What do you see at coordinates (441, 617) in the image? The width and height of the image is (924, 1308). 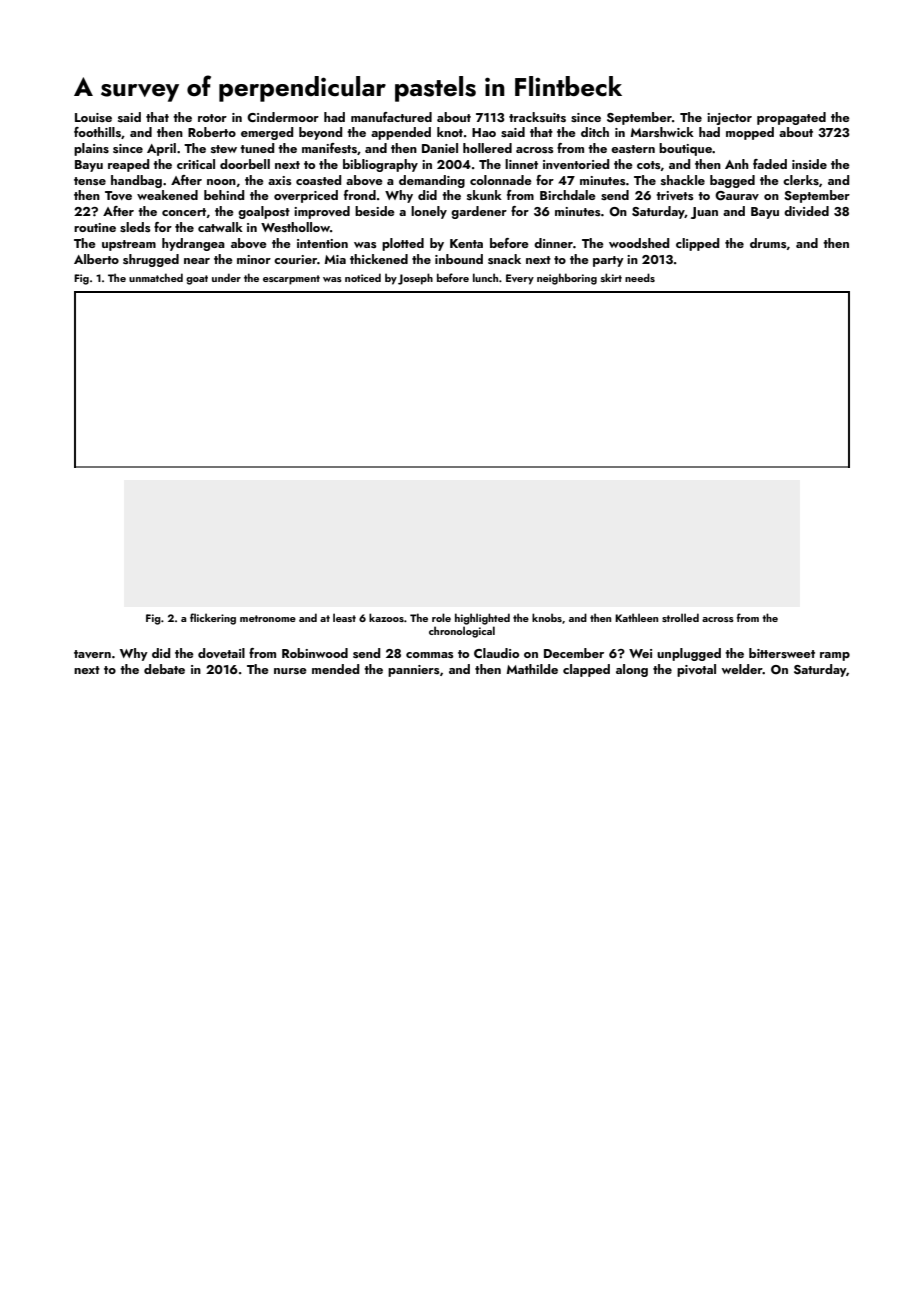 I see `role` at bounding box center [441, 617].
